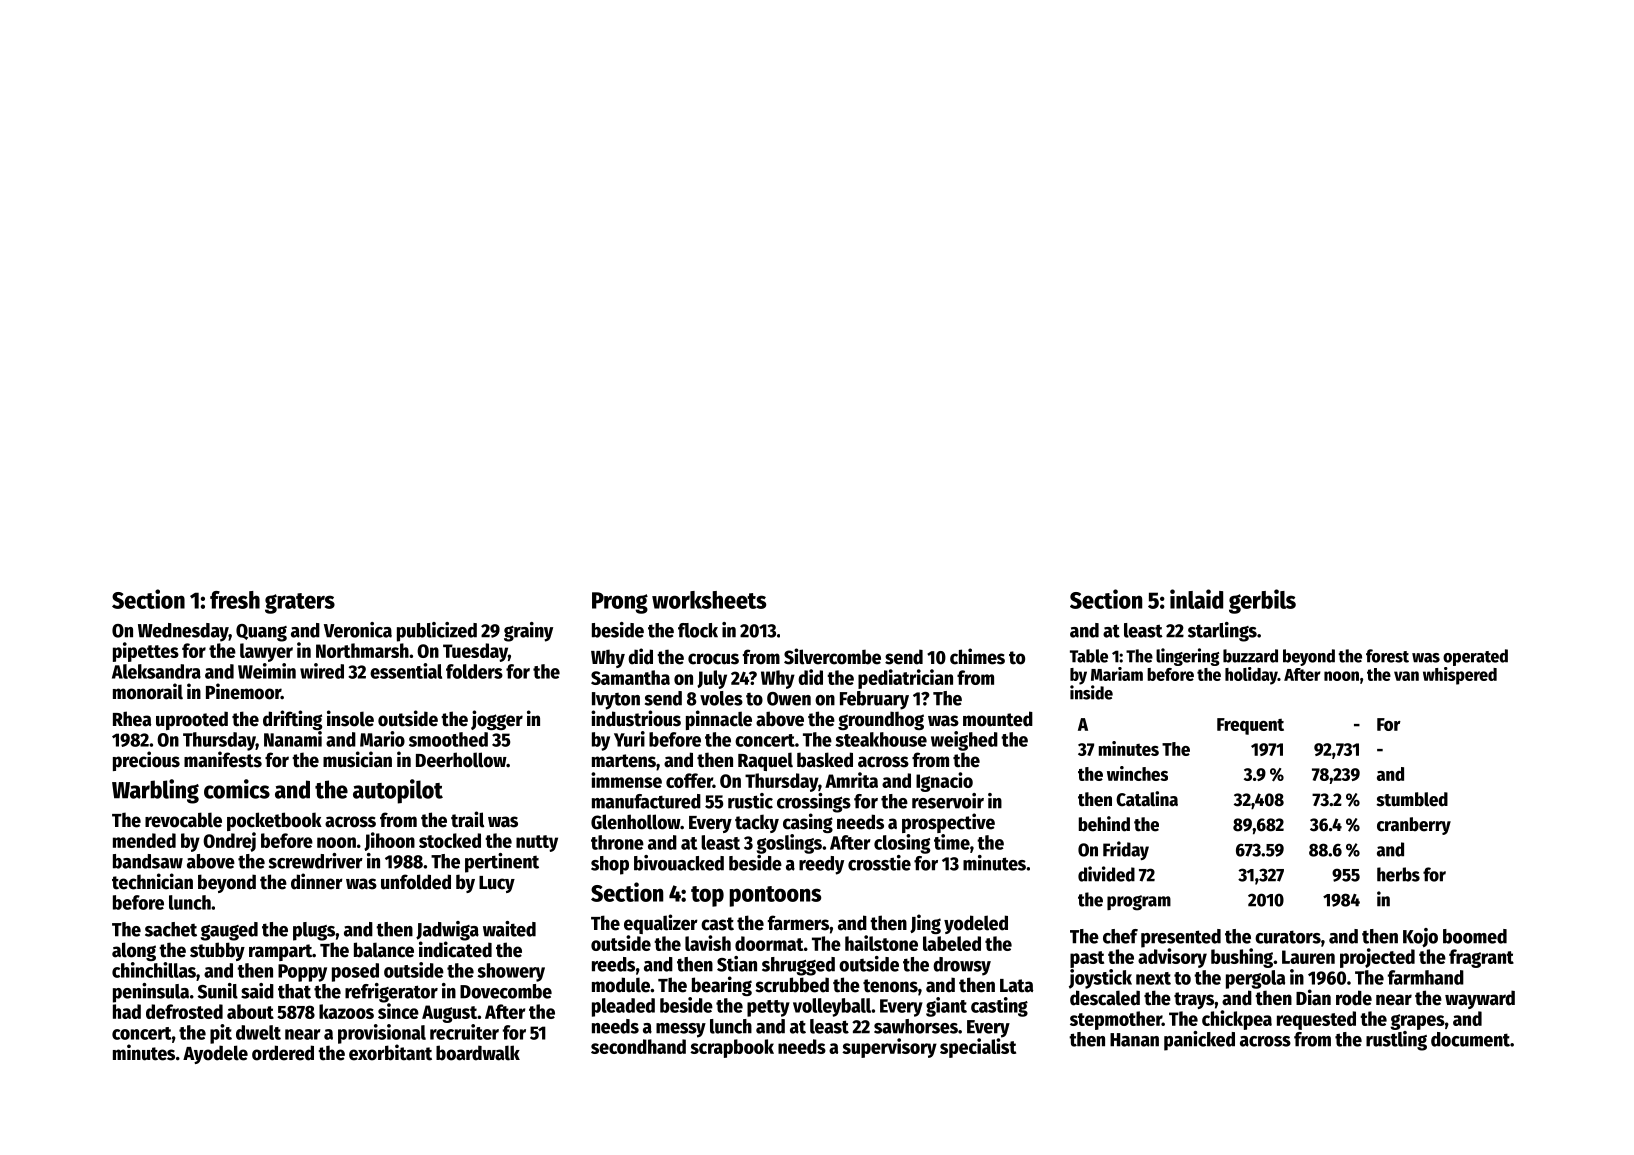 This screenshot has width=1634, height=1155. I want to click on boardwalk, so click(478, 1053).
